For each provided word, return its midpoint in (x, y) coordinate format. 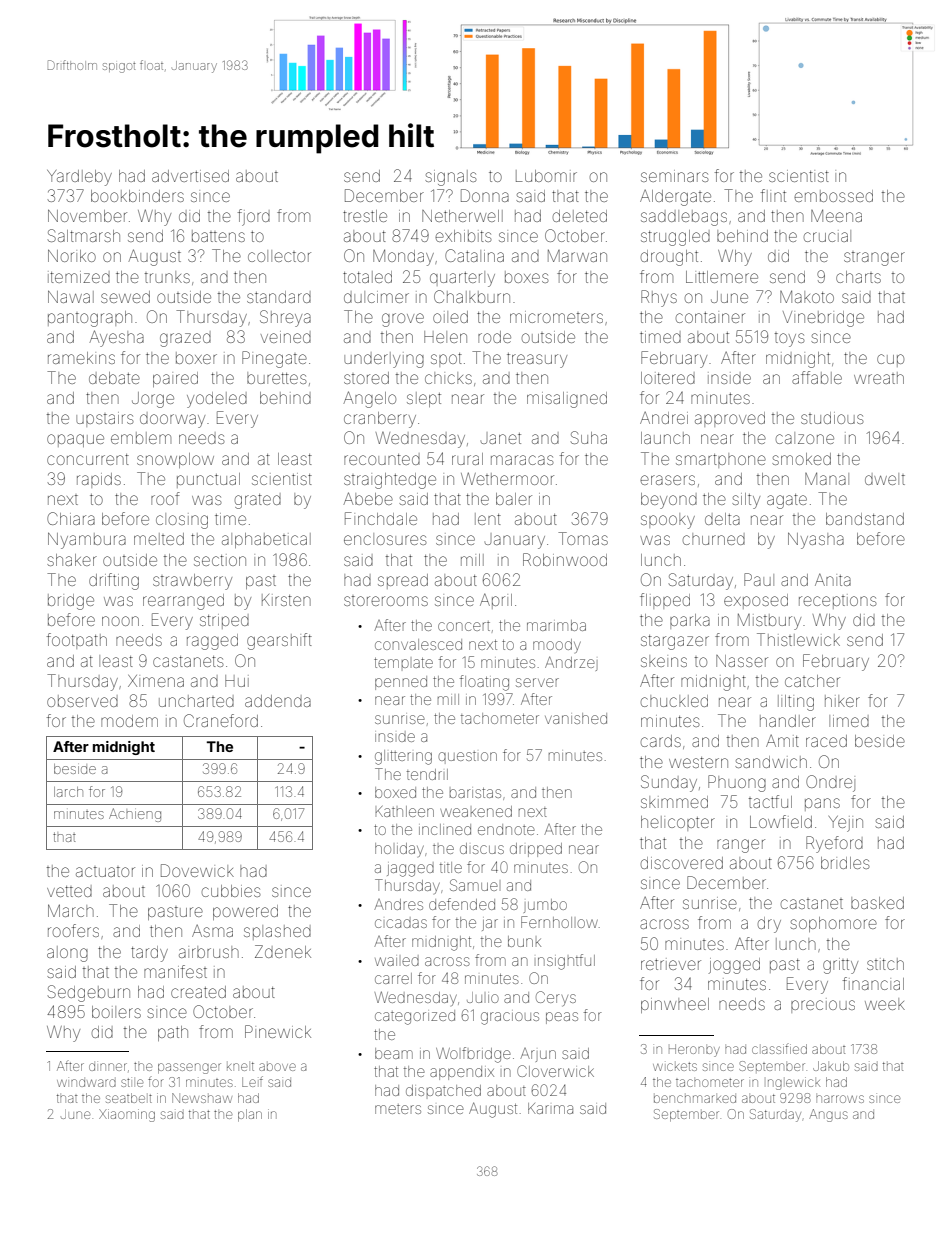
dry (769, 925)
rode (494, 337)
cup (890, 360)
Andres (398, 904)
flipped (665, 601)
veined (286, 337)
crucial (827, 236)
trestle (365, 216)
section (220, 560)
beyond (669, 501)
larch (68, 792)
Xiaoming (127, 1115)
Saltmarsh (84, 235)
